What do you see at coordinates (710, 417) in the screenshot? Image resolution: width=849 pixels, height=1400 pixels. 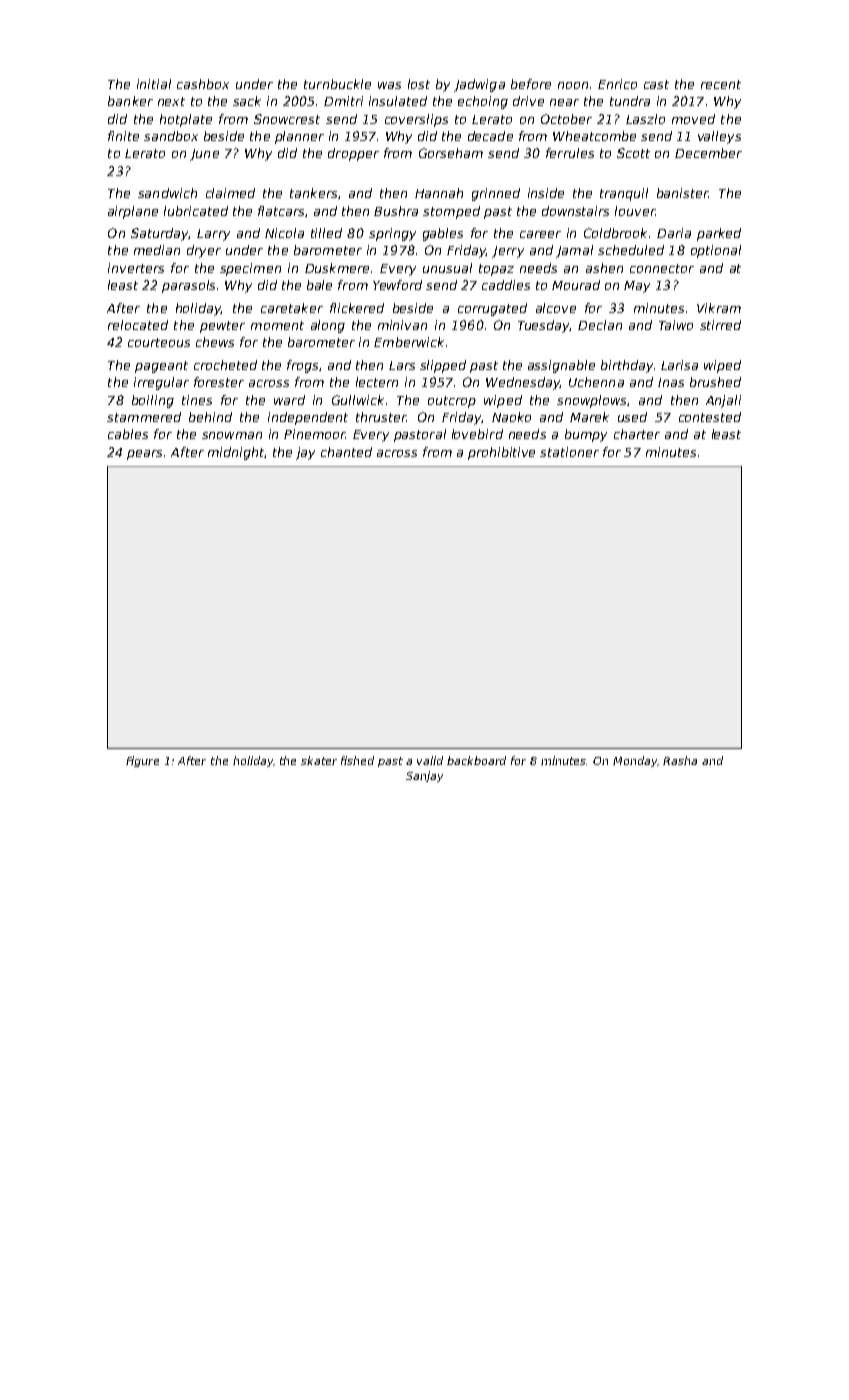 I see `contested` at bounding box center [710, 417].
